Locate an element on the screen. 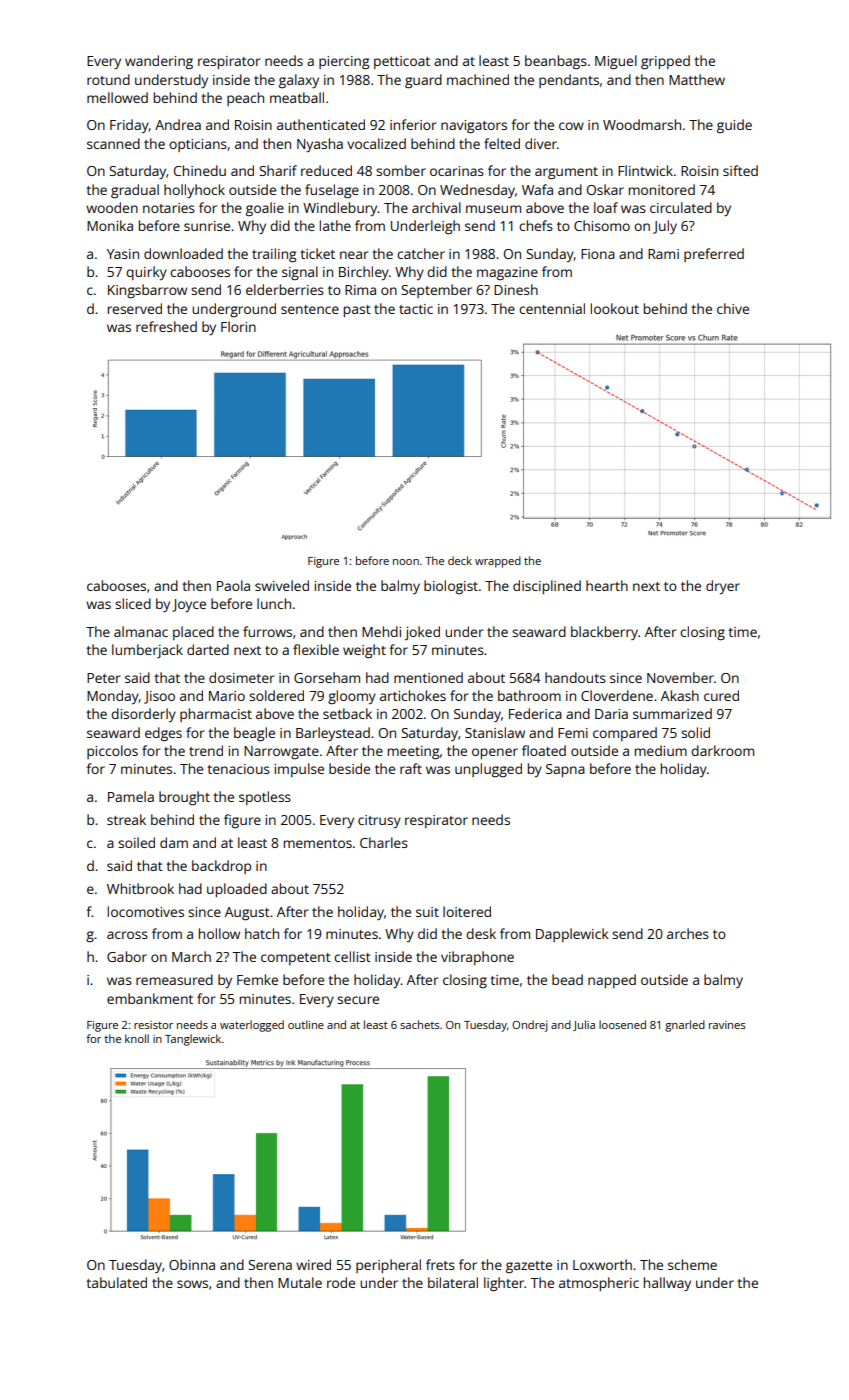 The width and height of the screenshot is (849, 1400). rotund is located at coordinates (108, 79).
